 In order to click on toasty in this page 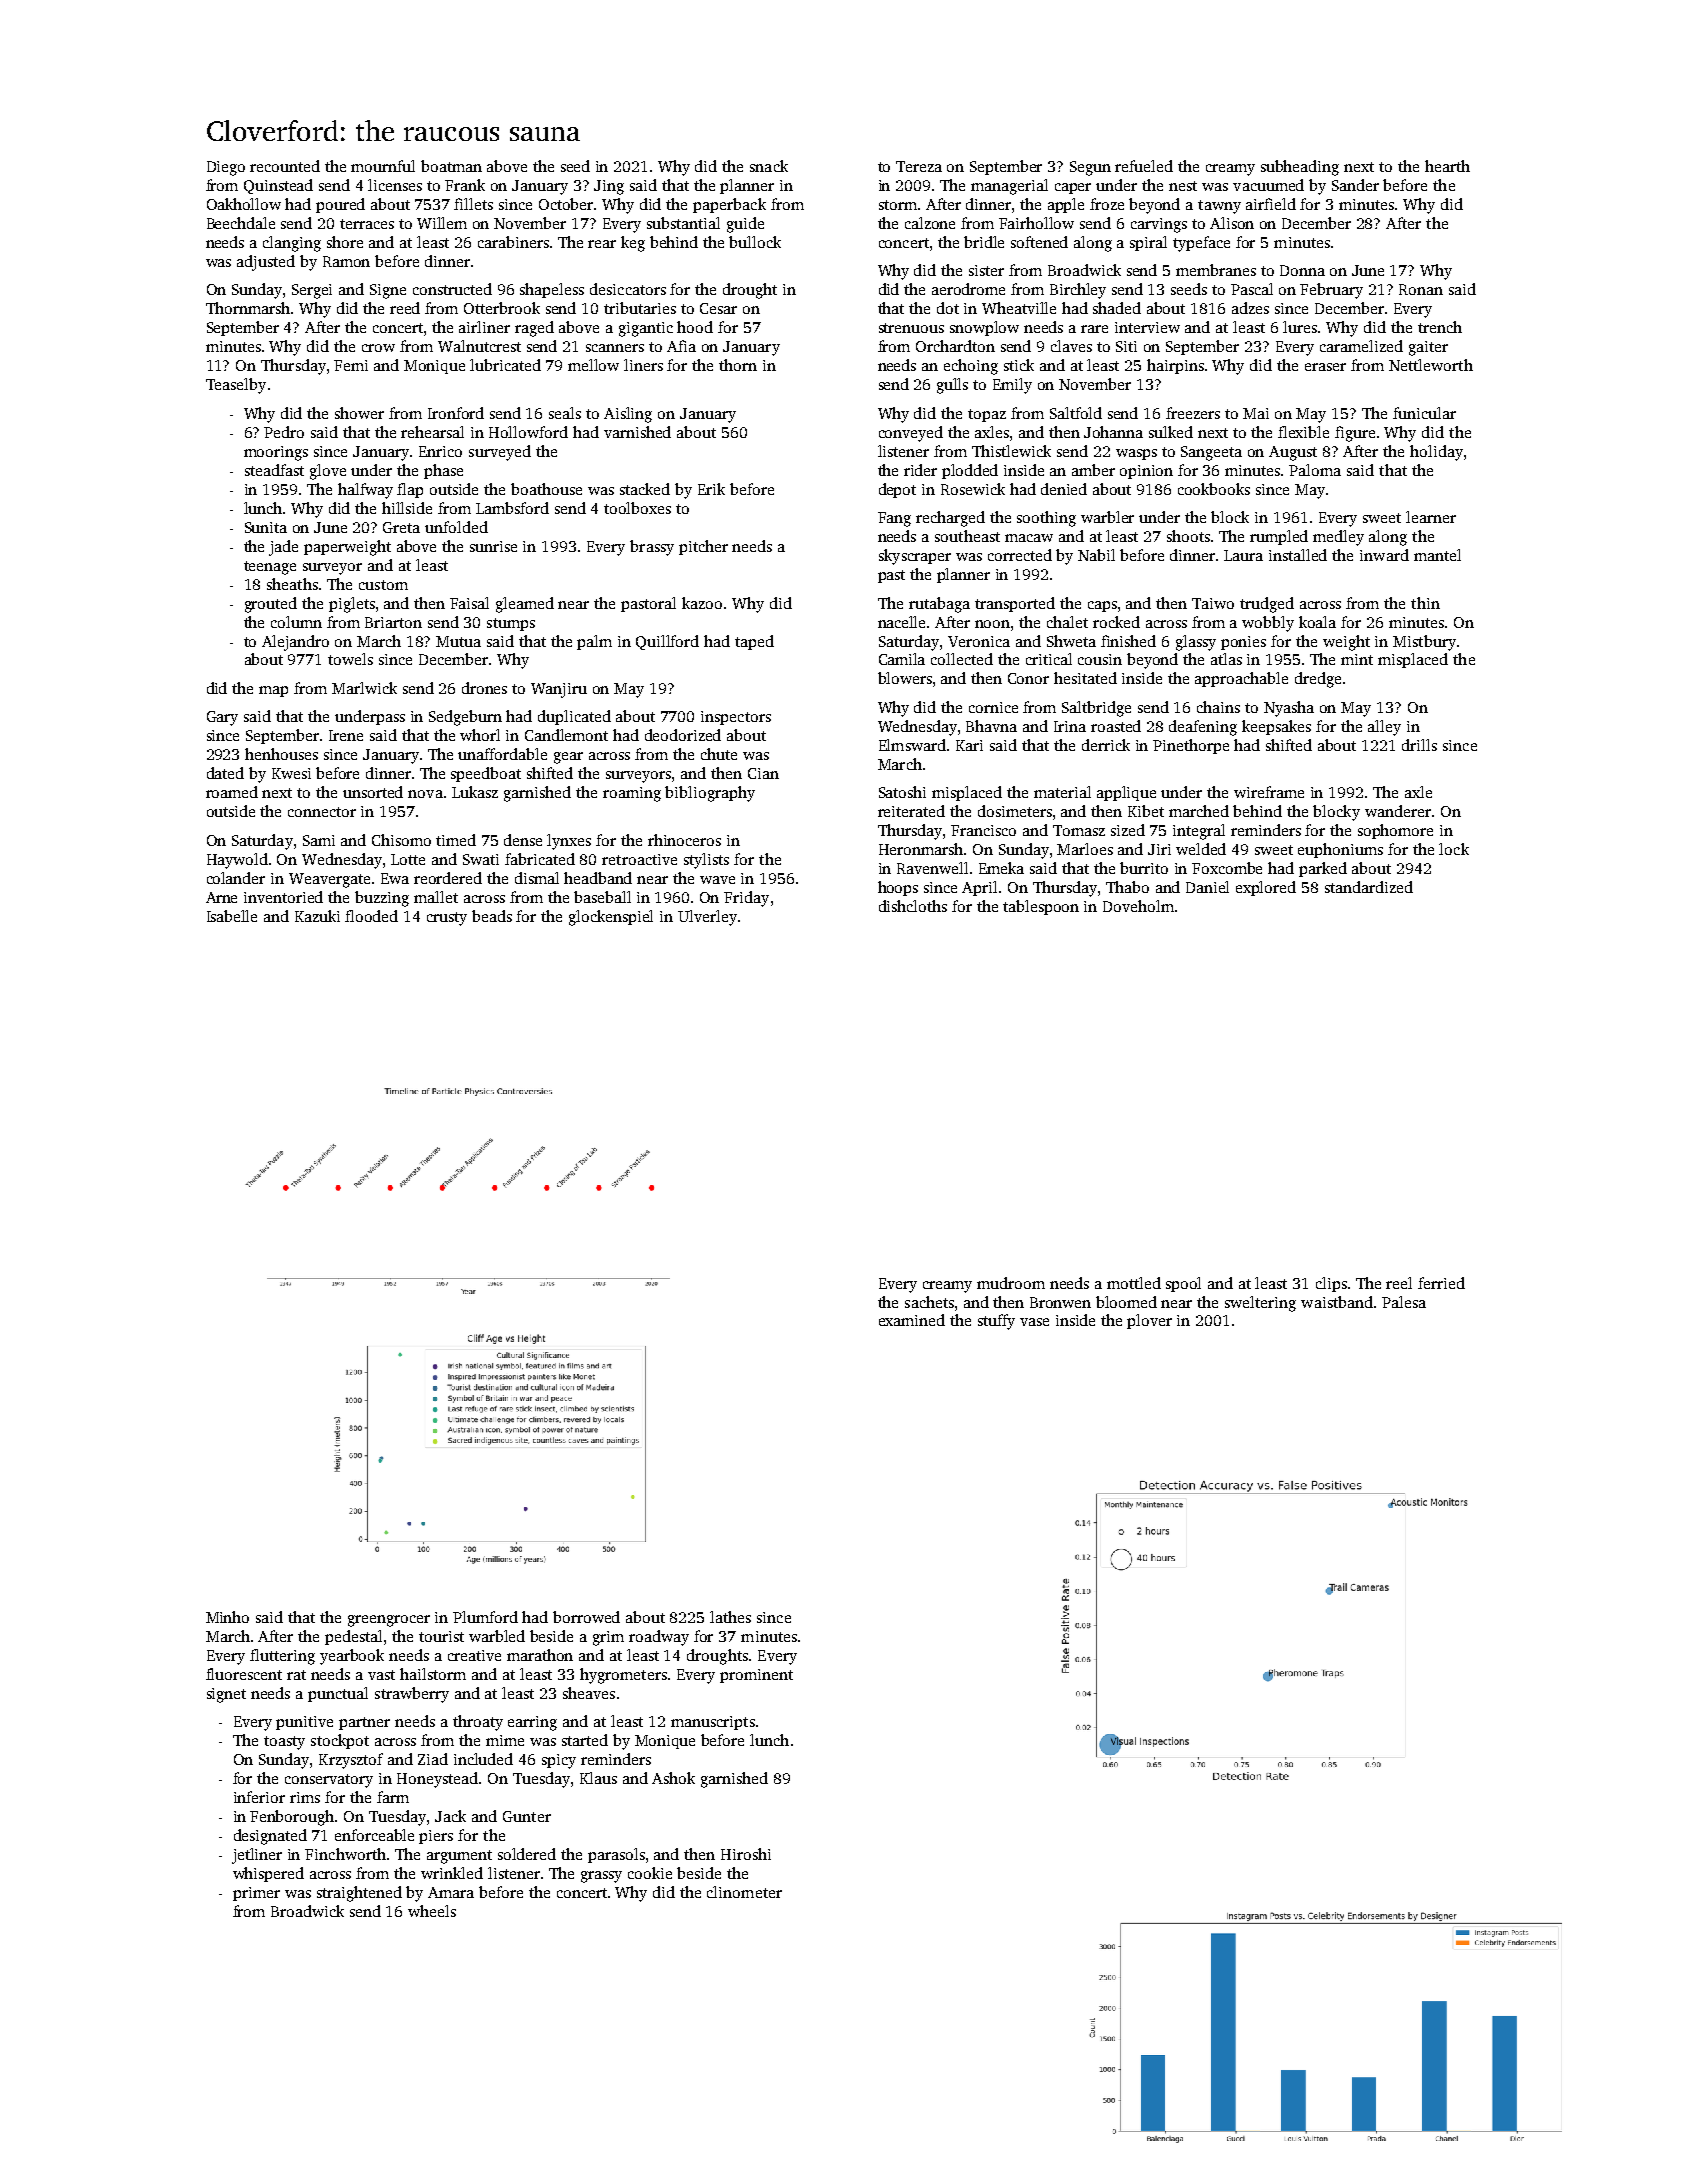, I will do `click(284, 1743)`.
